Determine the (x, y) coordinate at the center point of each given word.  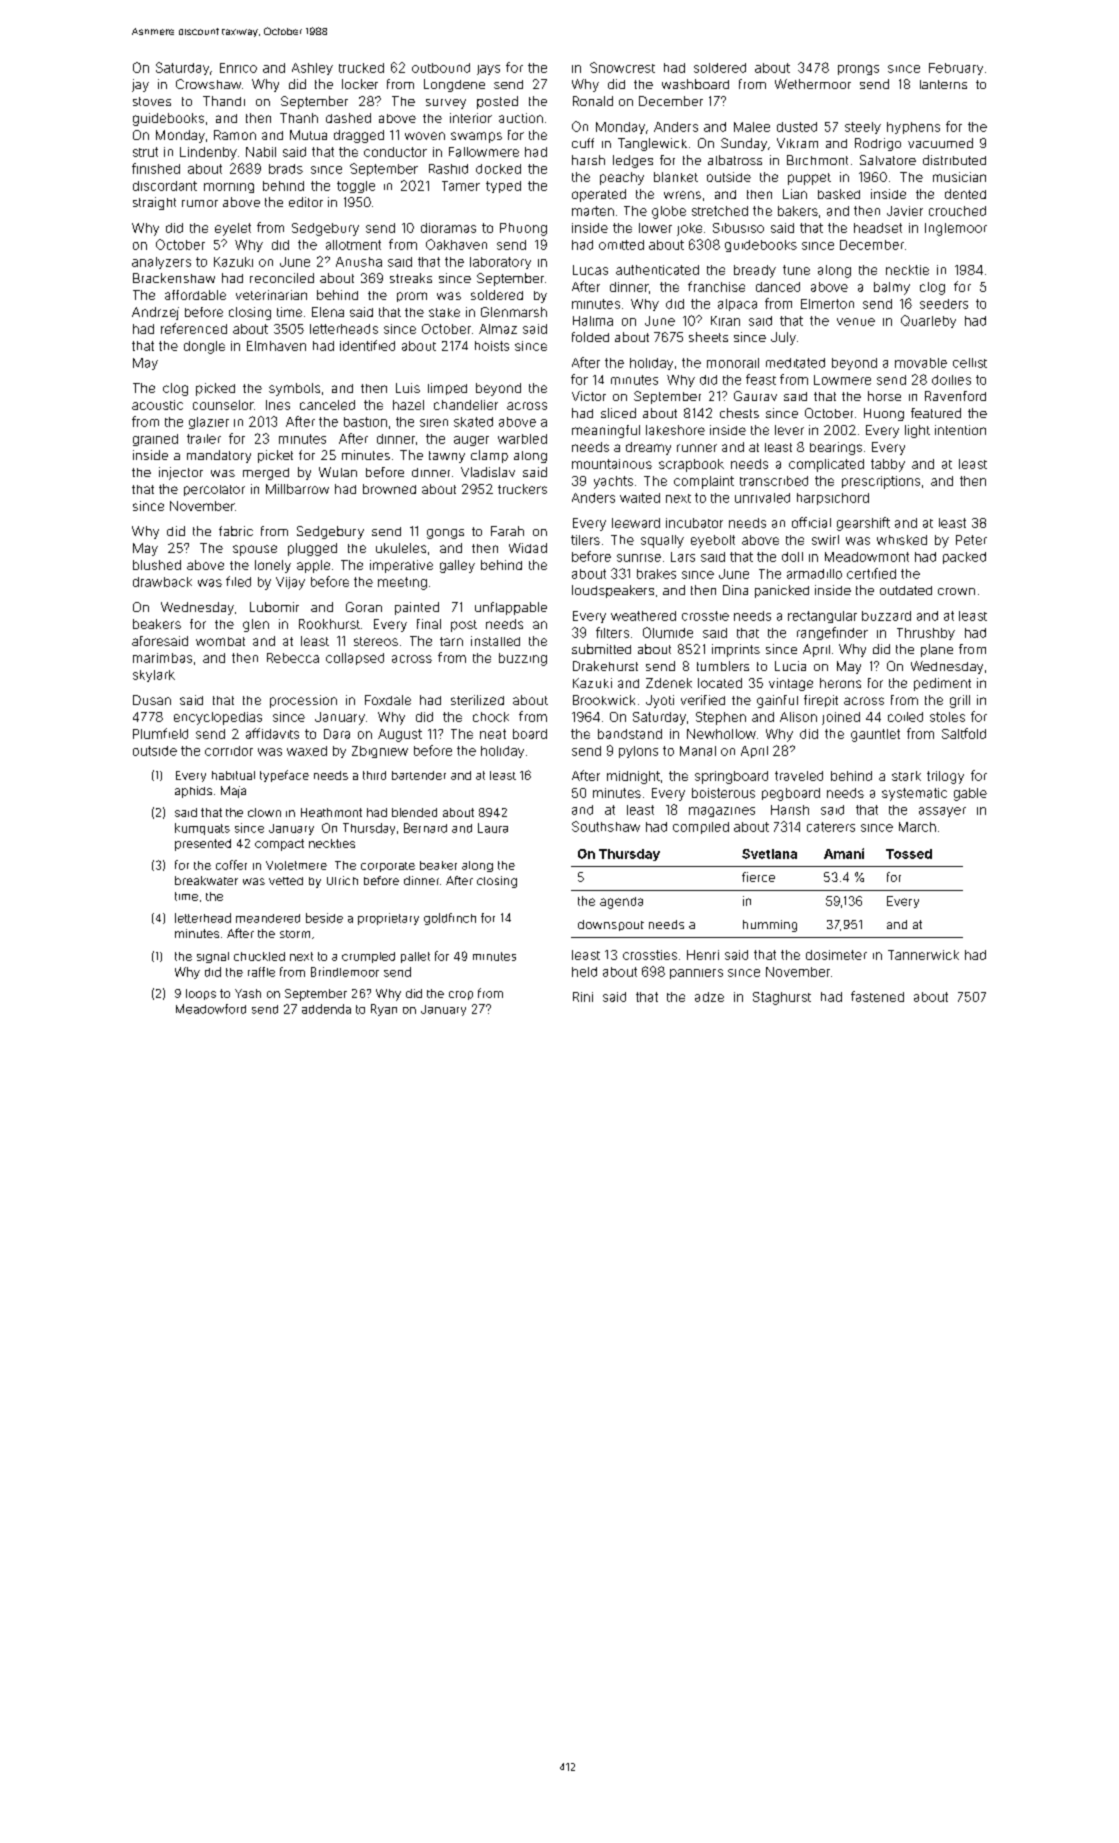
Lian (795, 194)
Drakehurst (605, 666)
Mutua (308, 135)
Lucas (590, 270)
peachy (622, 178)
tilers (585, 540)
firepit (821, 701)
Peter (971, 540)
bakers (798, 211)
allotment (353, 245)
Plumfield (160, 733)
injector (181, 473)
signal (213, 957)
